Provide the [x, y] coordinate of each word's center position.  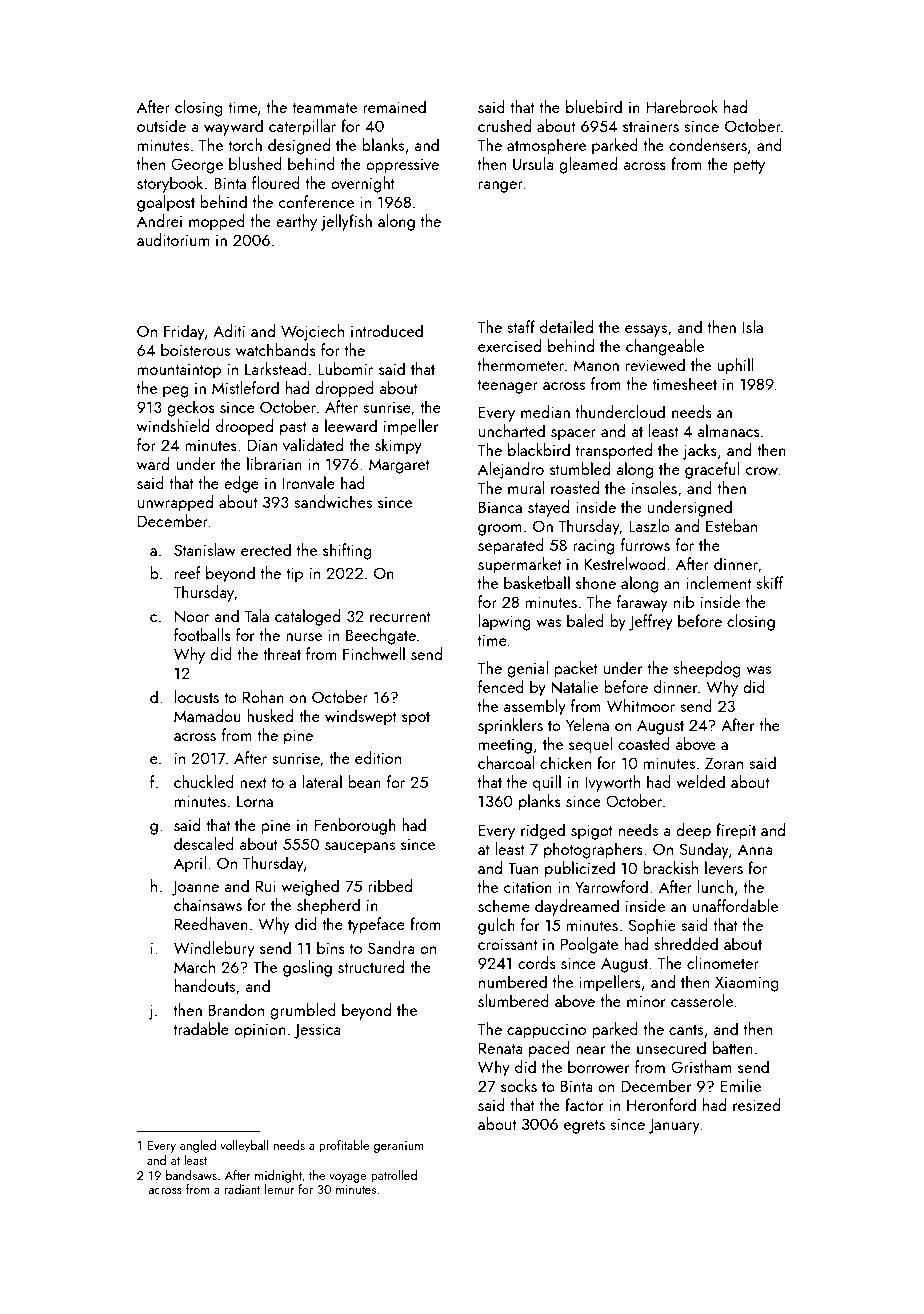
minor [646, 1001]
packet [576, 669]
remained [394, 106]
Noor [192, 616]
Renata [501, 1048]
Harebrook [682, 106]
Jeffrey [650, 622]
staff [521, 326]
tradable [201, 1028]
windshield [173, 425]
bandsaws [191, 1175]
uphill [735, 366]
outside [161, 125]
